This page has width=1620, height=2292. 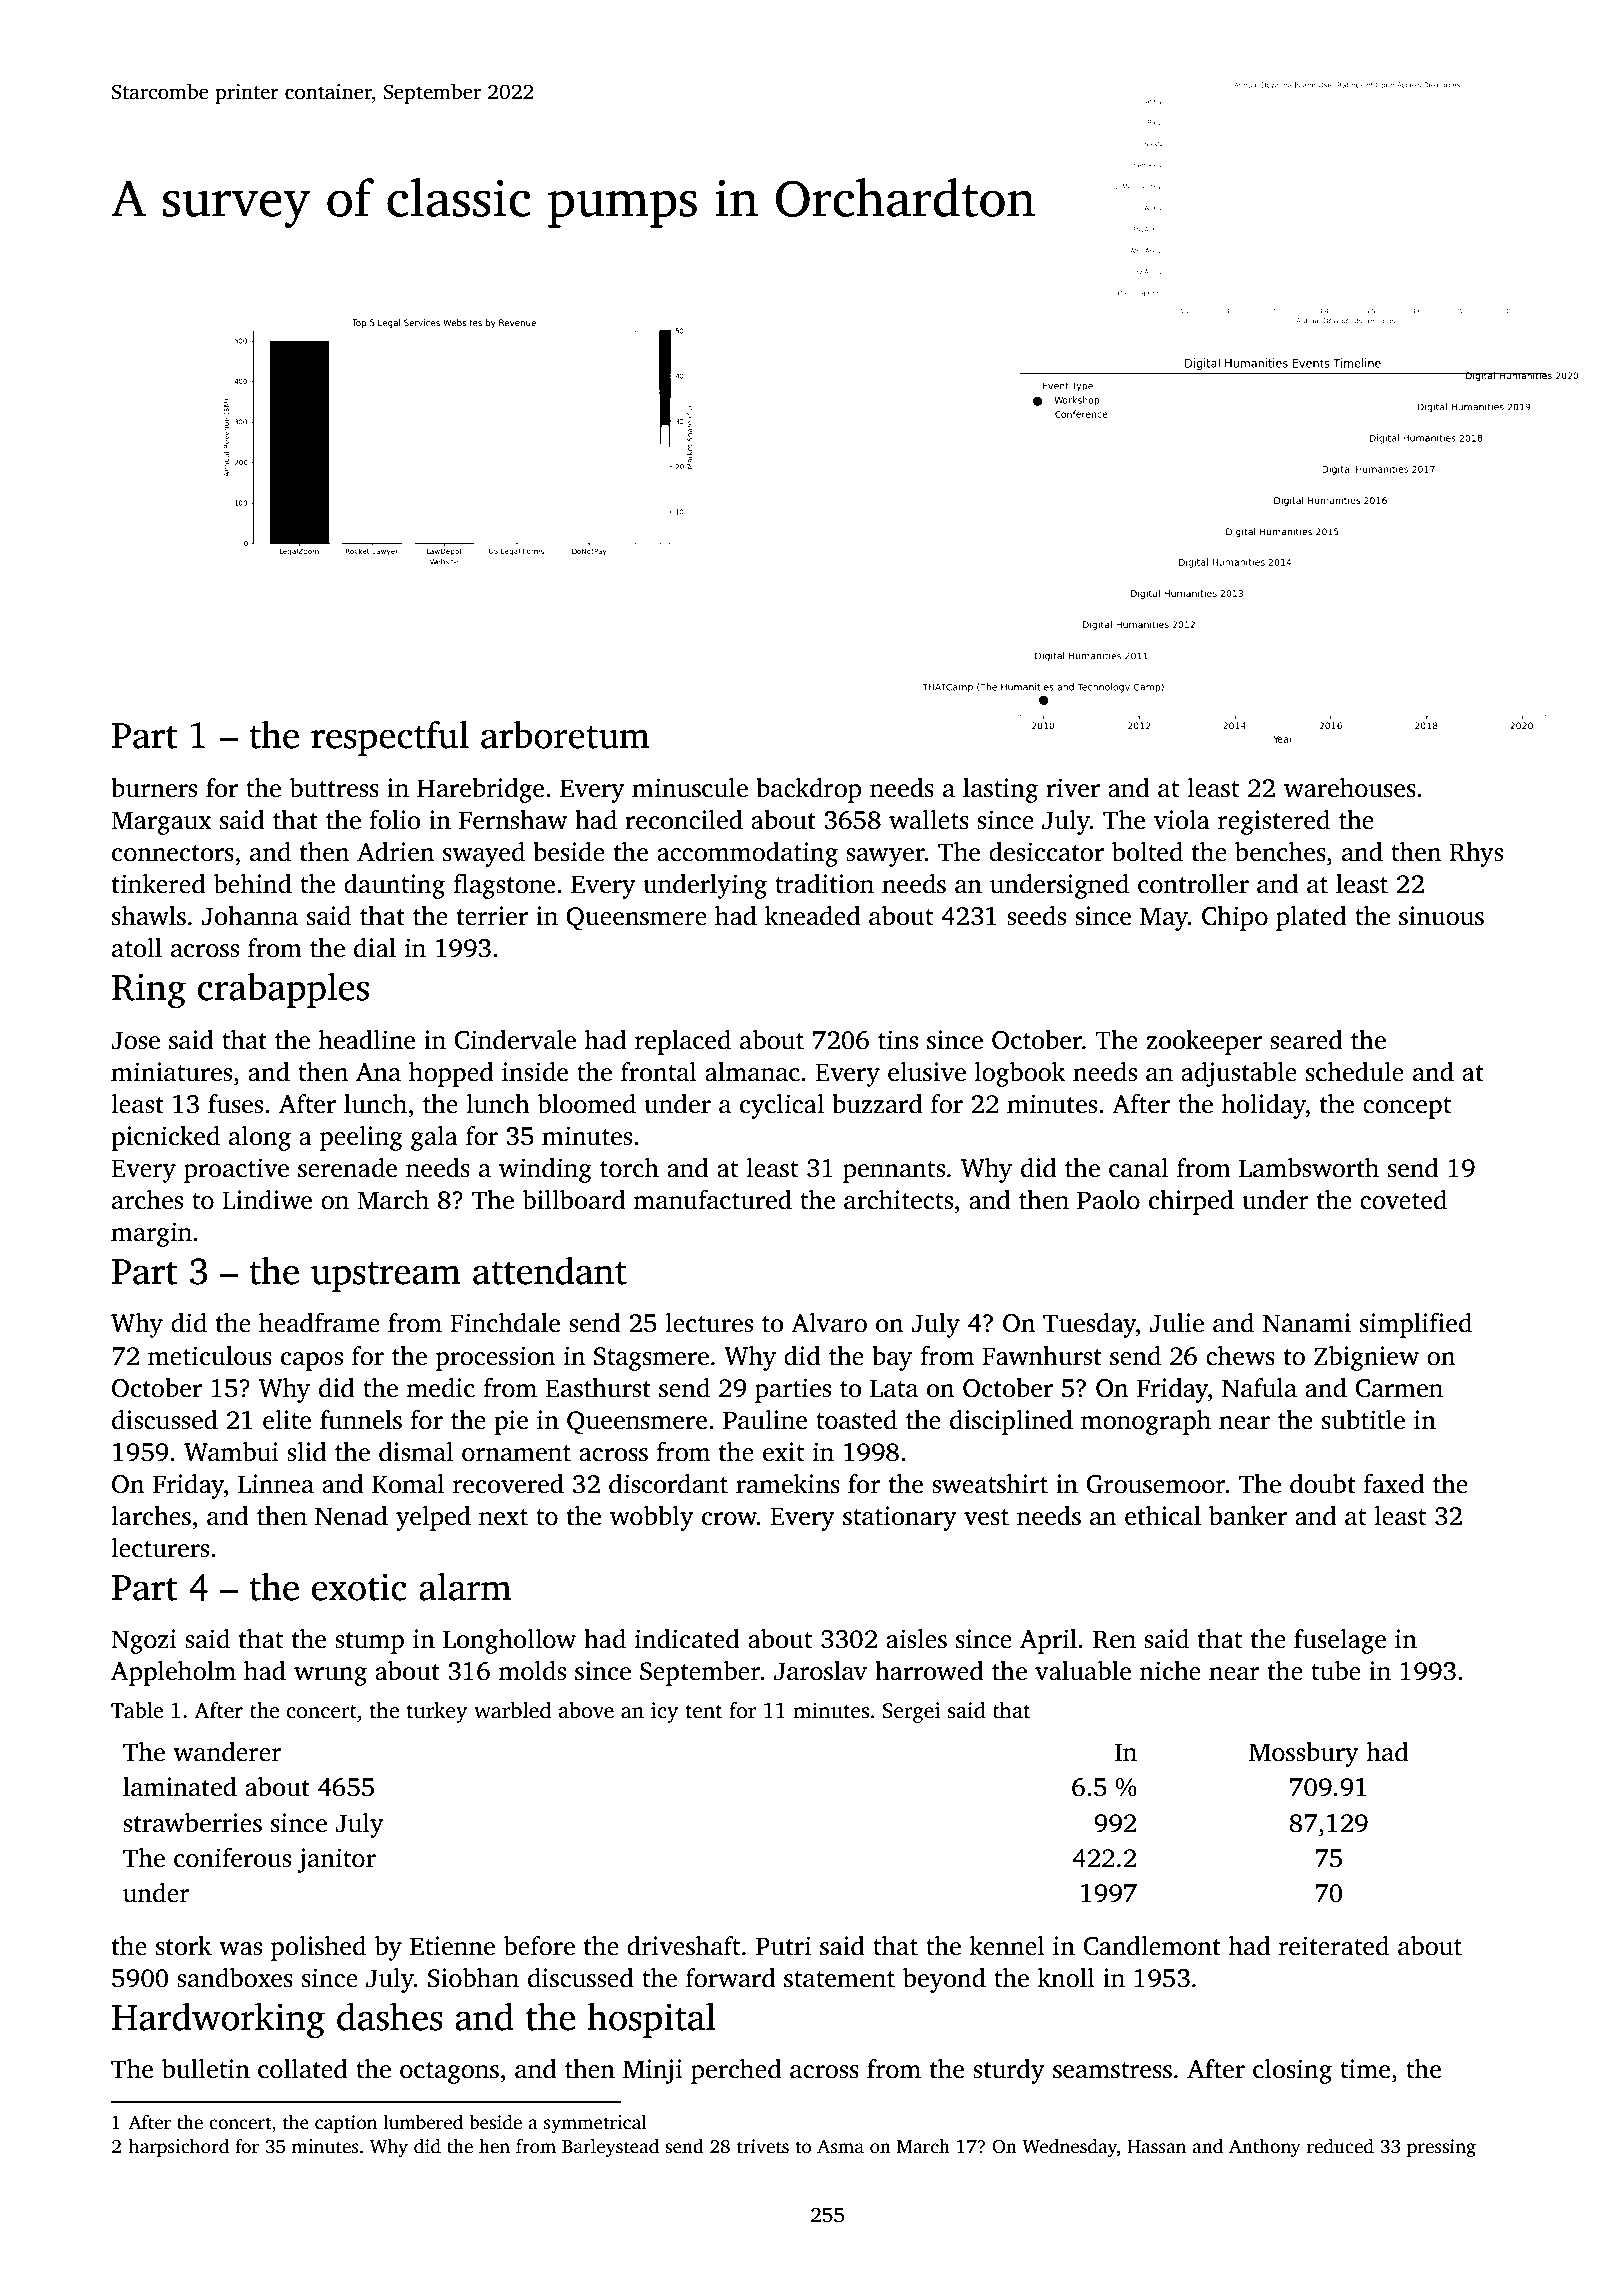 I want to click on Ngozi, so click(x=144, y=1641).
